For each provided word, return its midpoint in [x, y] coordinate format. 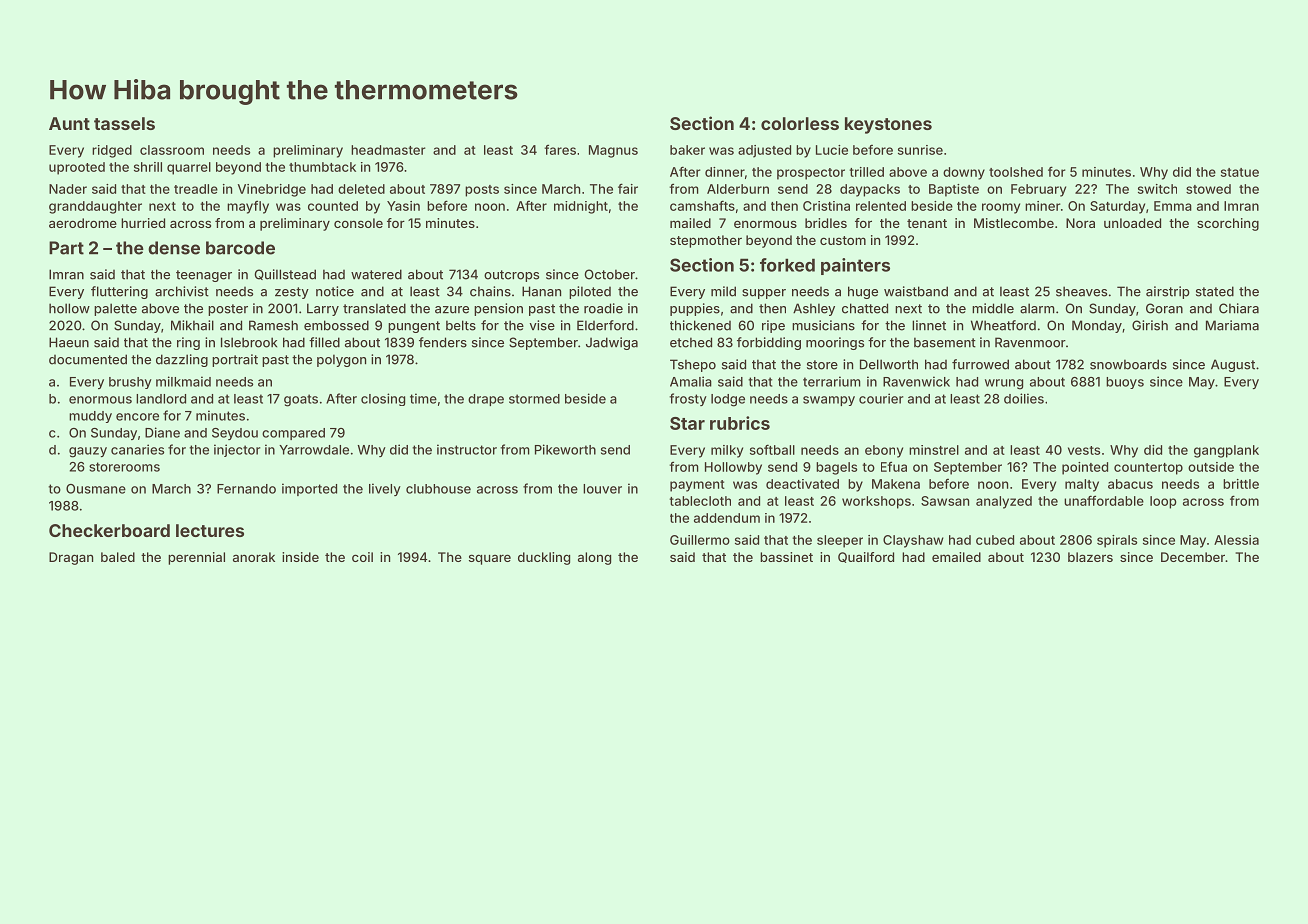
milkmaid [183, 381]
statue [1240, 172]
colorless [800, 123]
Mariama [1232, 325]
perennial [196, 558]
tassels [124, 123]
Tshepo [693, 365]
